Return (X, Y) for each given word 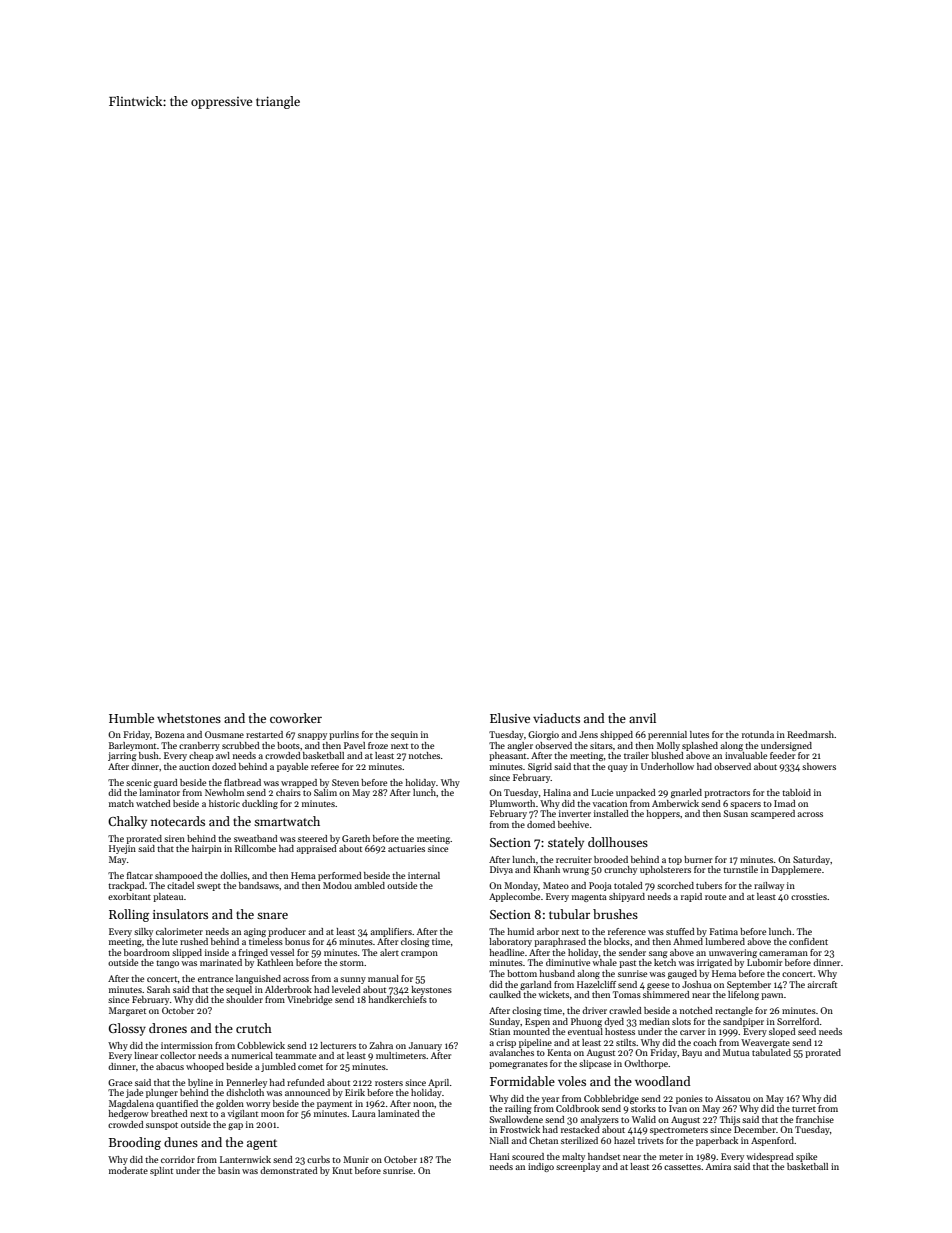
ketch (665, 962)
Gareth (356, 838)
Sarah (158, 989)
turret (804, 1109)
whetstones (189, 718)
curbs (318, 1159)
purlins (344, 735)
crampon (419, 954)
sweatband (256, 838)
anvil (642, 718)
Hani (500, 1156)
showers (819, 766)
